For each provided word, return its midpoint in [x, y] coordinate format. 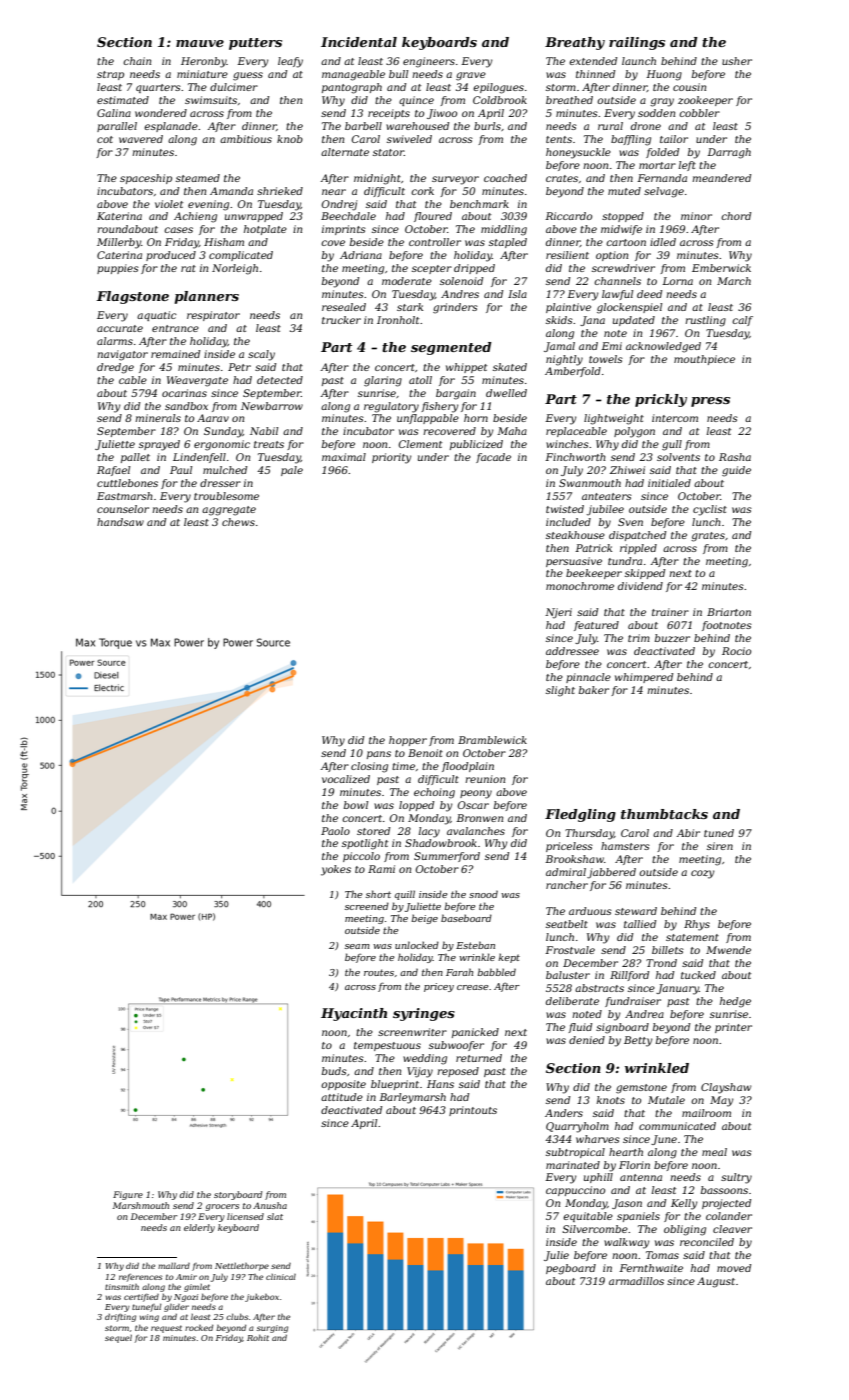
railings [637, 43]
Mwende [728, 950]
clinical [281, 1277]
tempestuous [387, 1046]
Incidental [359, 42]
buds [334, 1071]
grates [708, 537]
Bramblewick [492, 740]
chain [137, 61]
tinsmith [122, 1287]
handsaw [120, 522]
